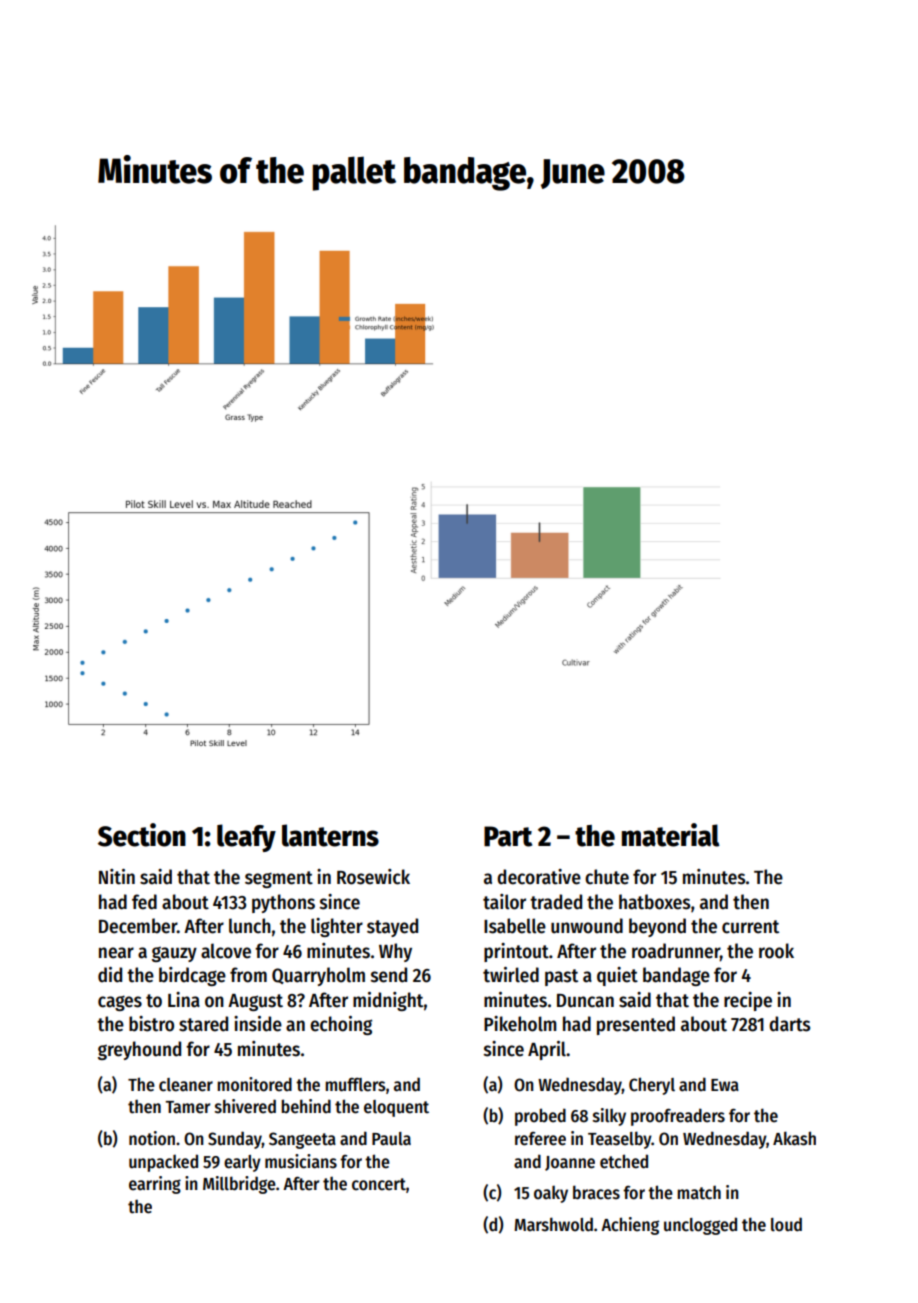  I want to click on eloquent, so click(396, 1108).
